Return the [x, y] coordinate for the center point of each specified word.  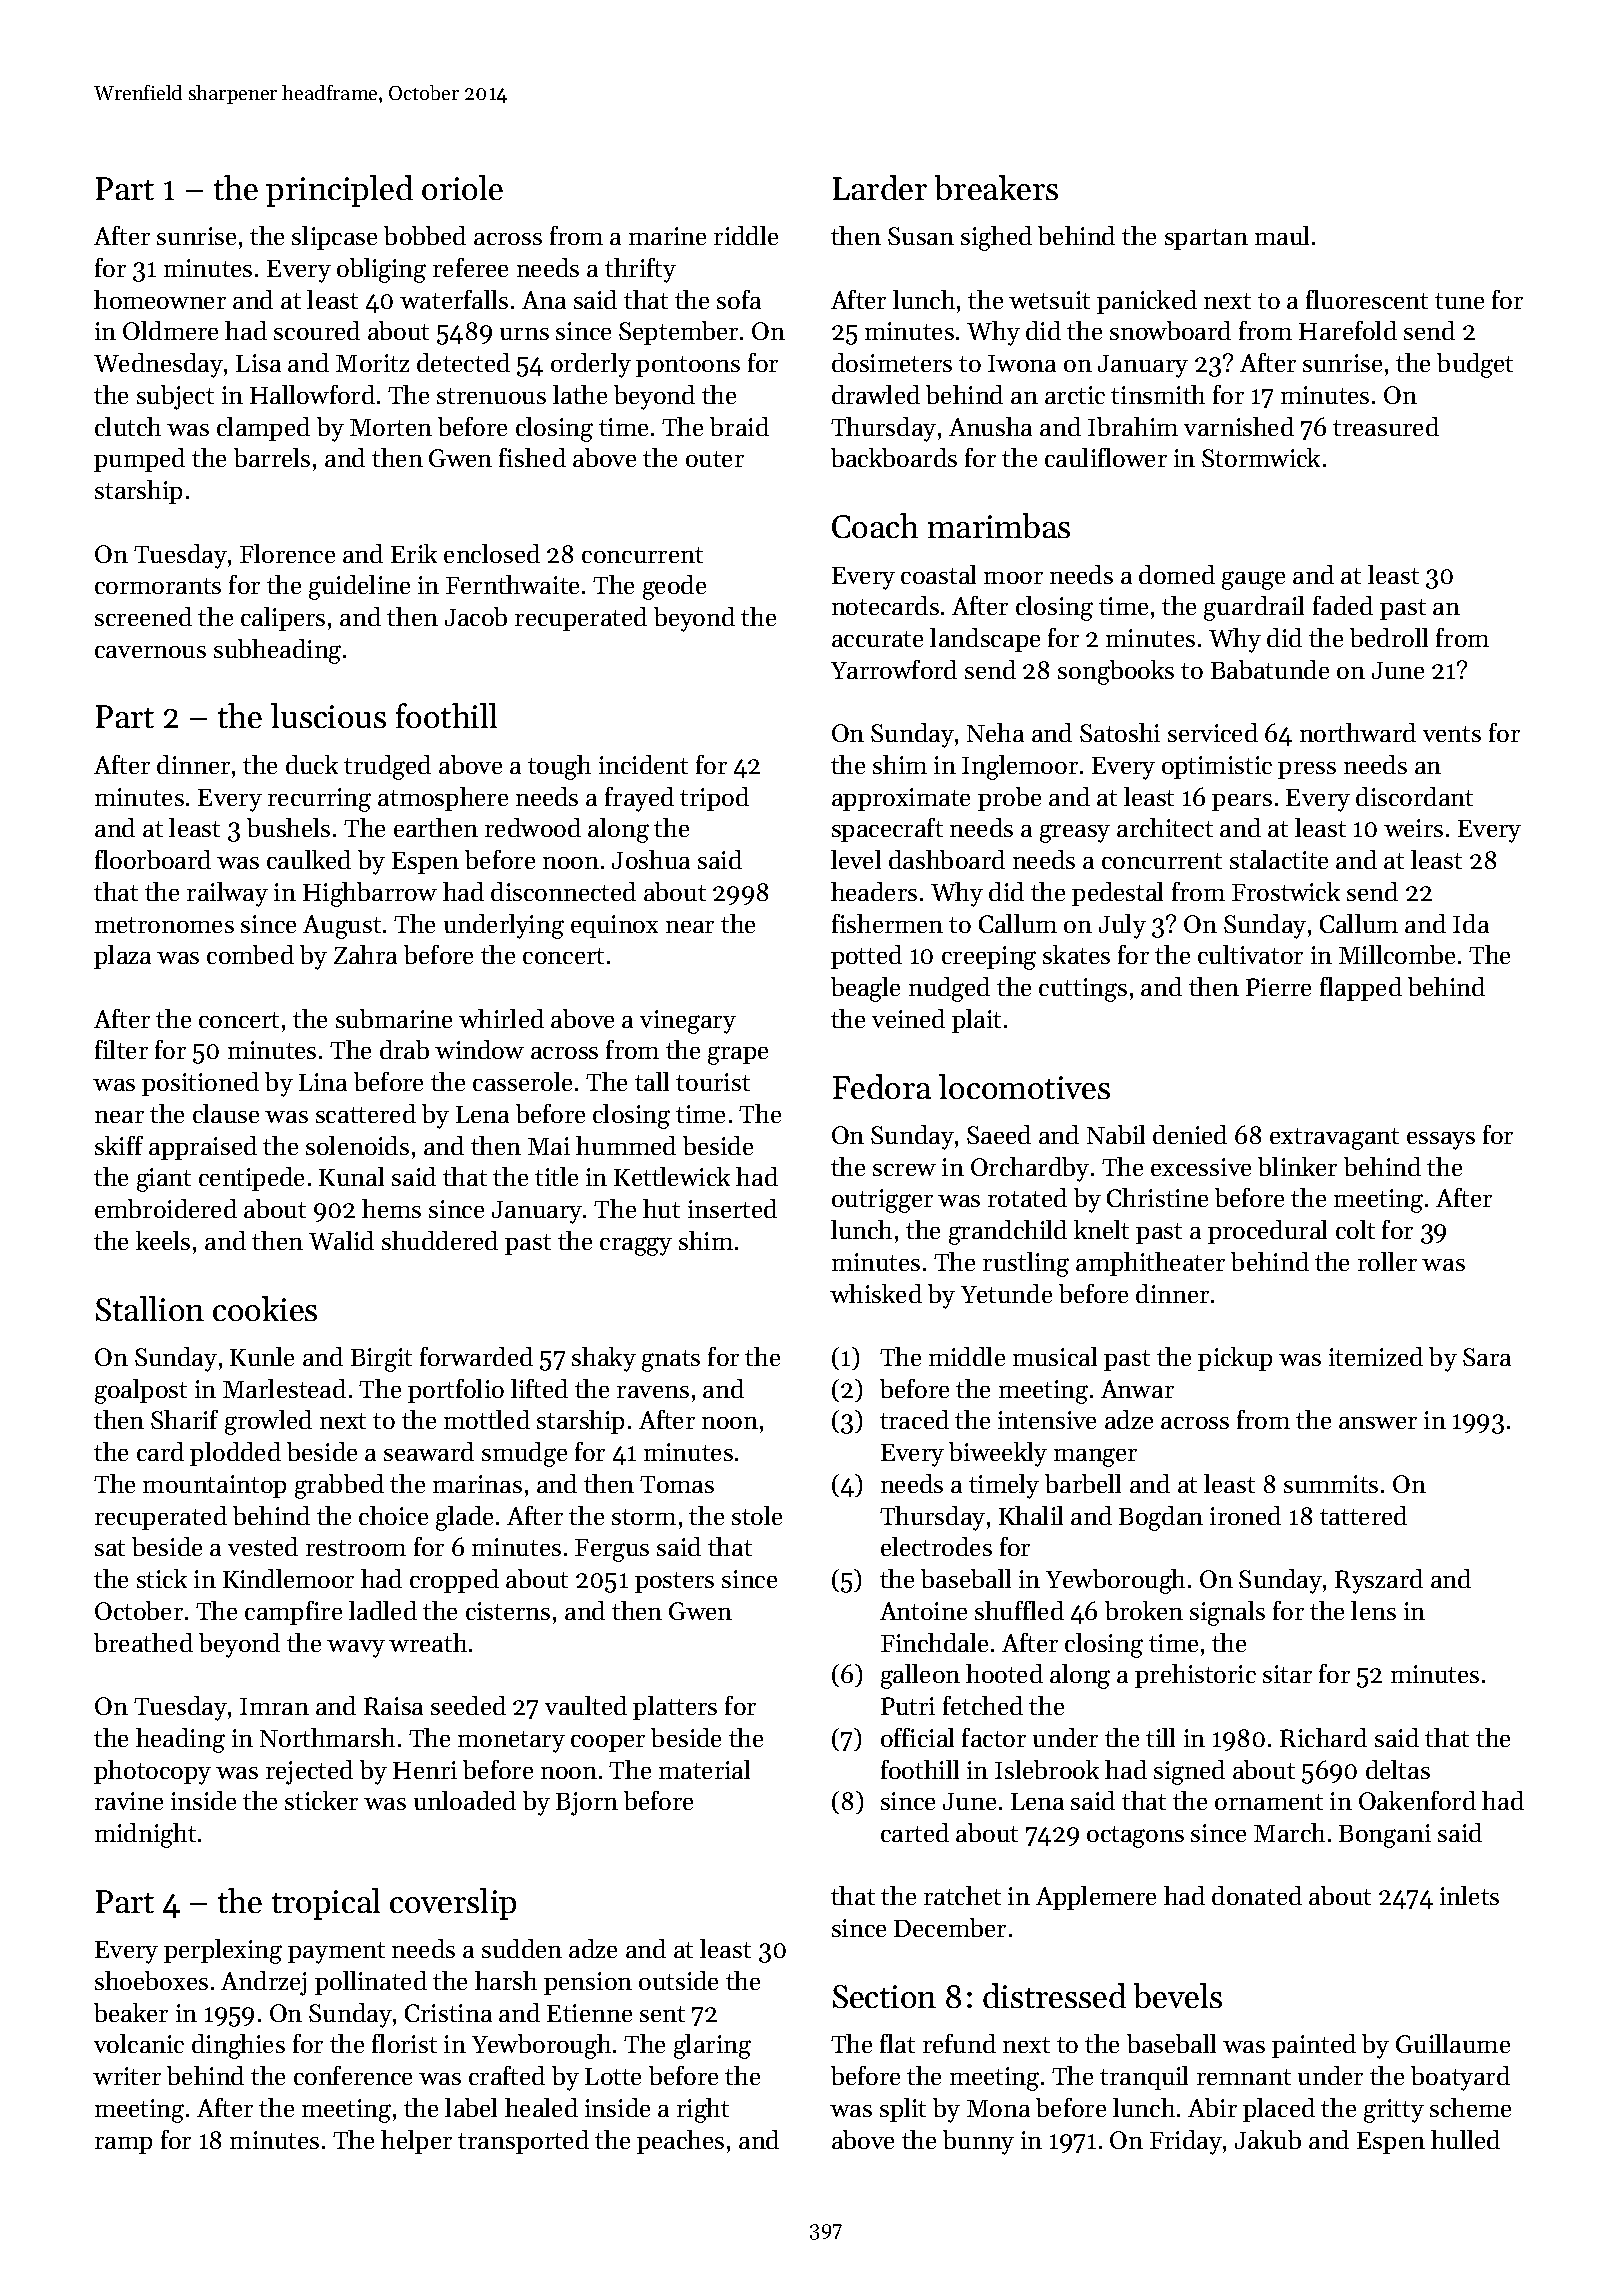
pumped [139, 460]
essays [1441, 1141]
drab [404, 1049]
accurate [877, 639]
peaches [680, 2142]
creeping [989, 958]
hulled [1465, 2139]
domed [1177, 574]
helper [416, 2142]
